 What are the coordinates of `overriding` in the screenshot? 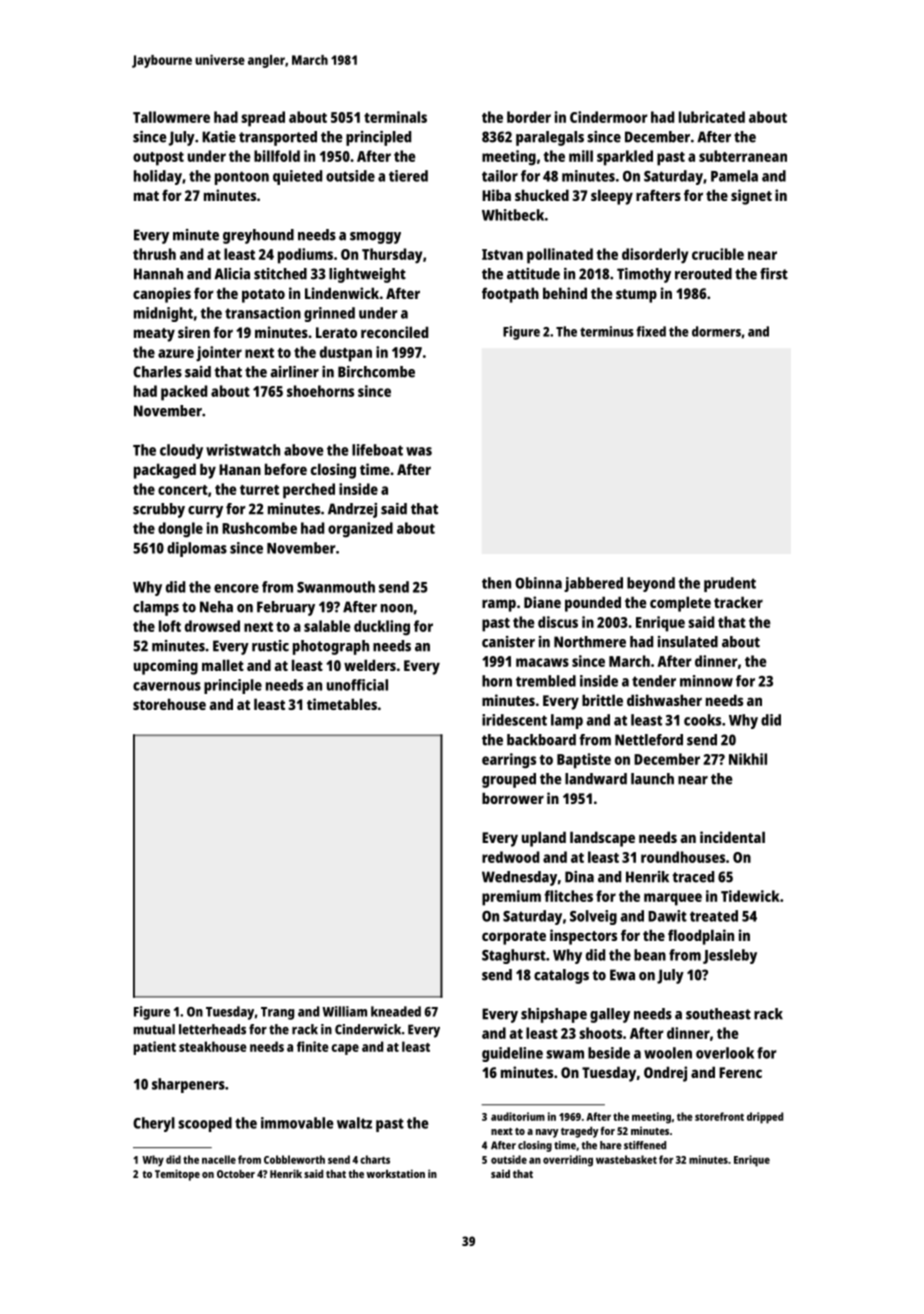 It's located at (568, 1161).
